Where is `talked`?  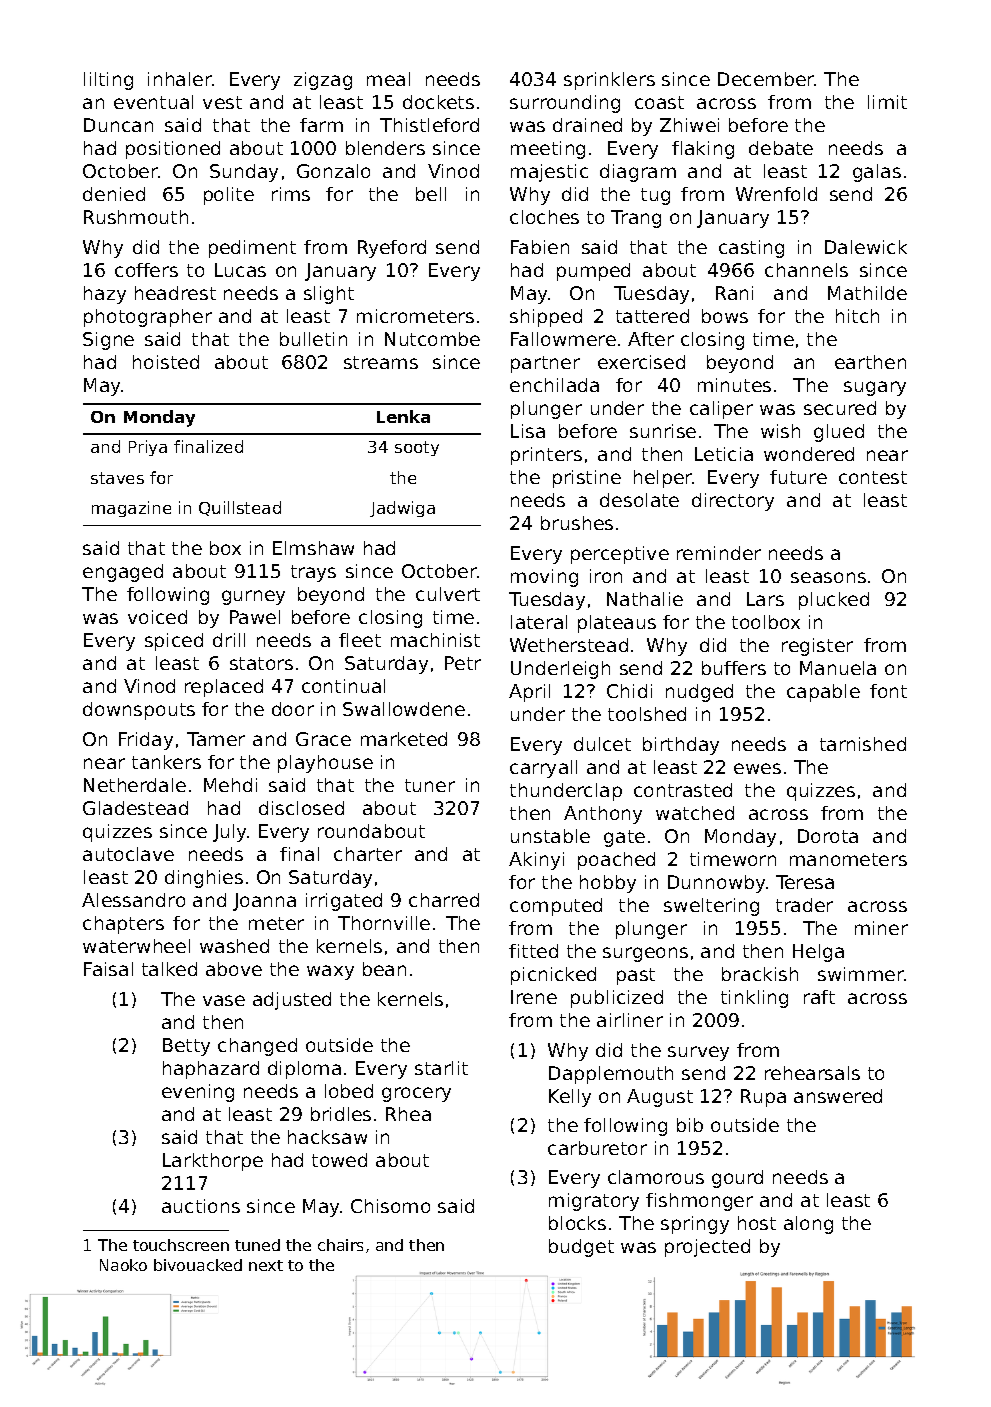 talked is located at coordinates (169, 969).
